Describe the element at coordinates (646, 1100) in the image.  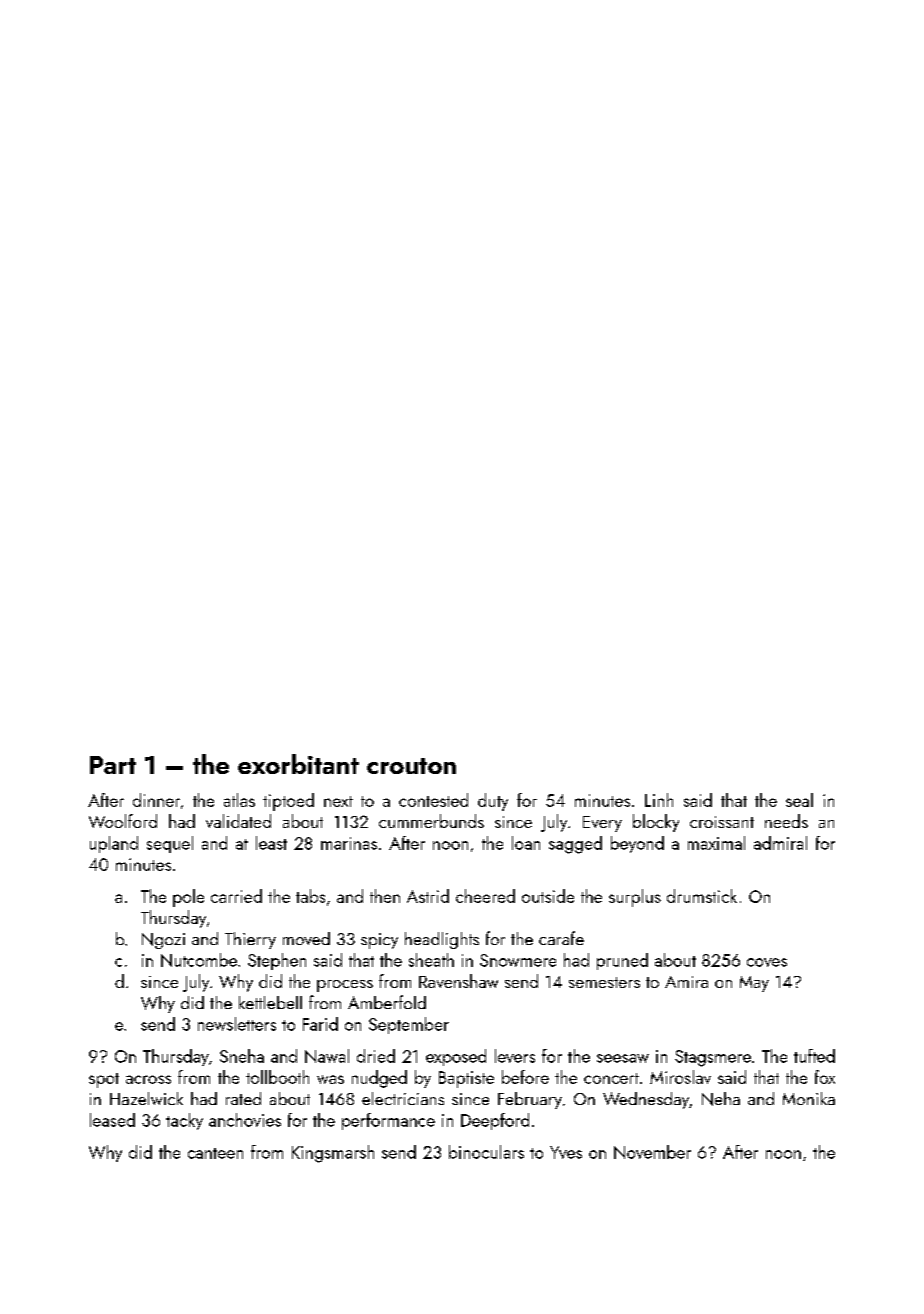
I see `Wednesday` at that location.
